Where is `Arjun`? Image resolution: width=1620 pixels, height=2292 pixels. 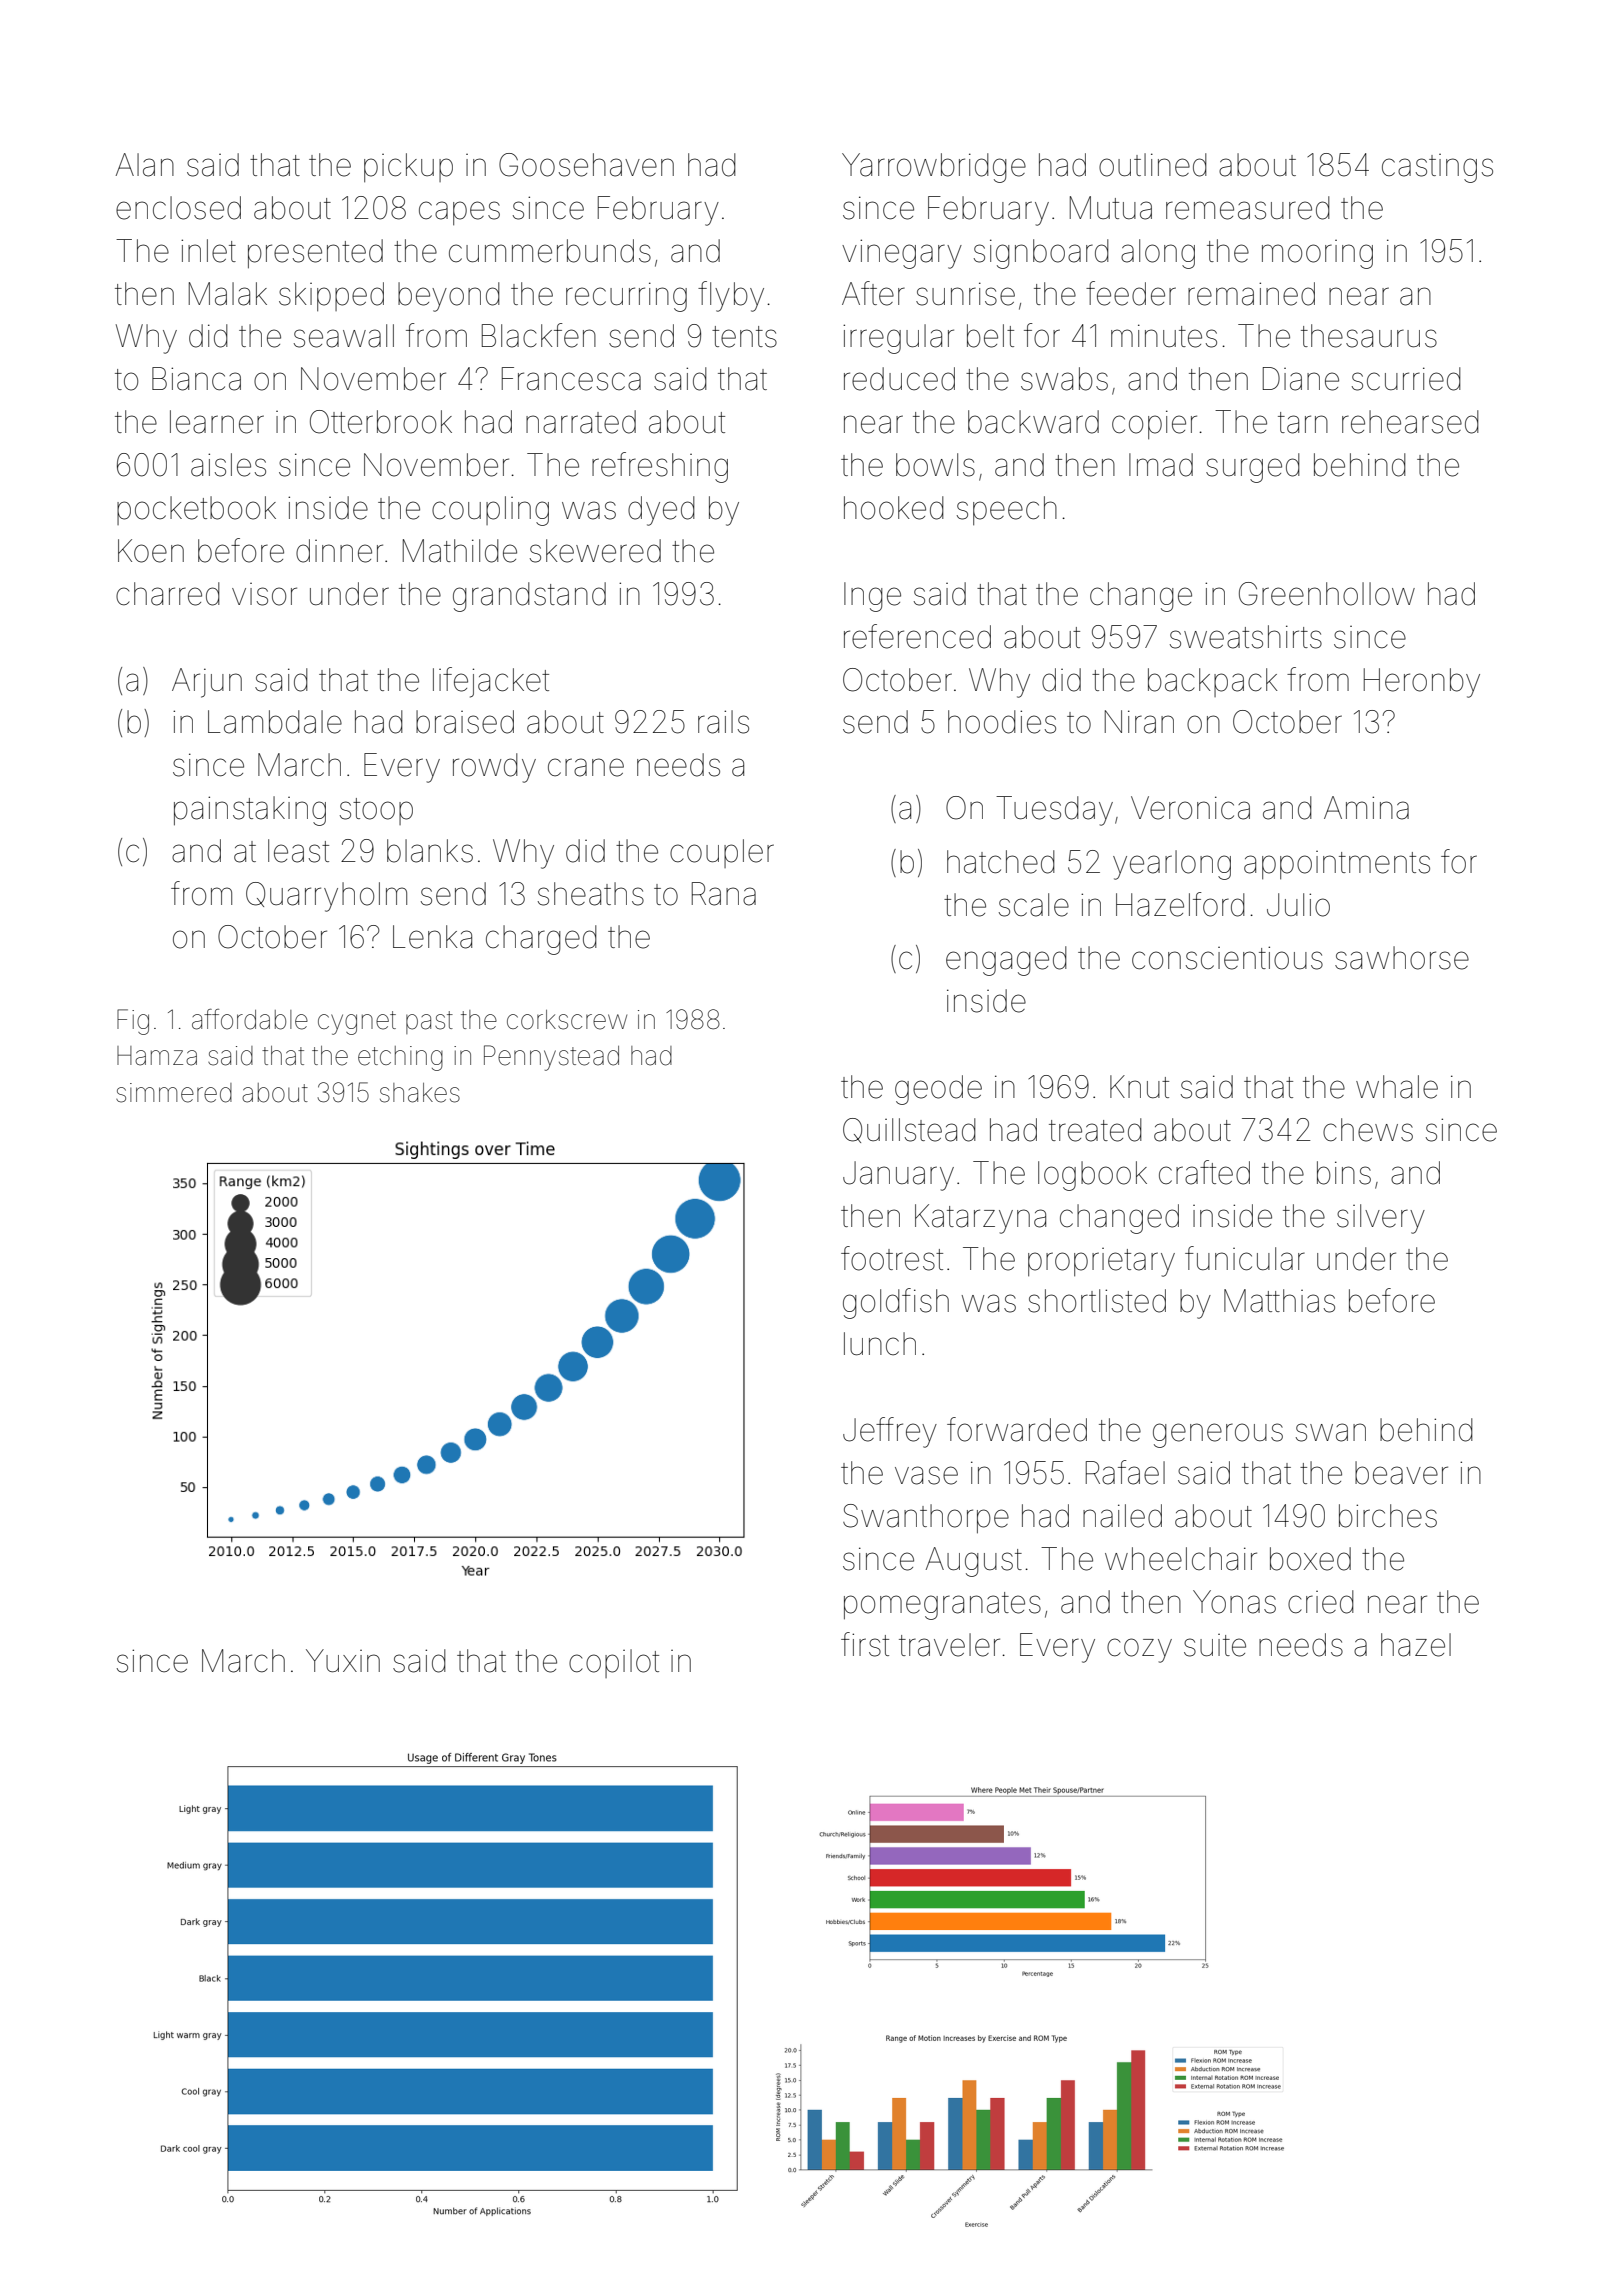
Arjun is located at coordinates (207, 683).
